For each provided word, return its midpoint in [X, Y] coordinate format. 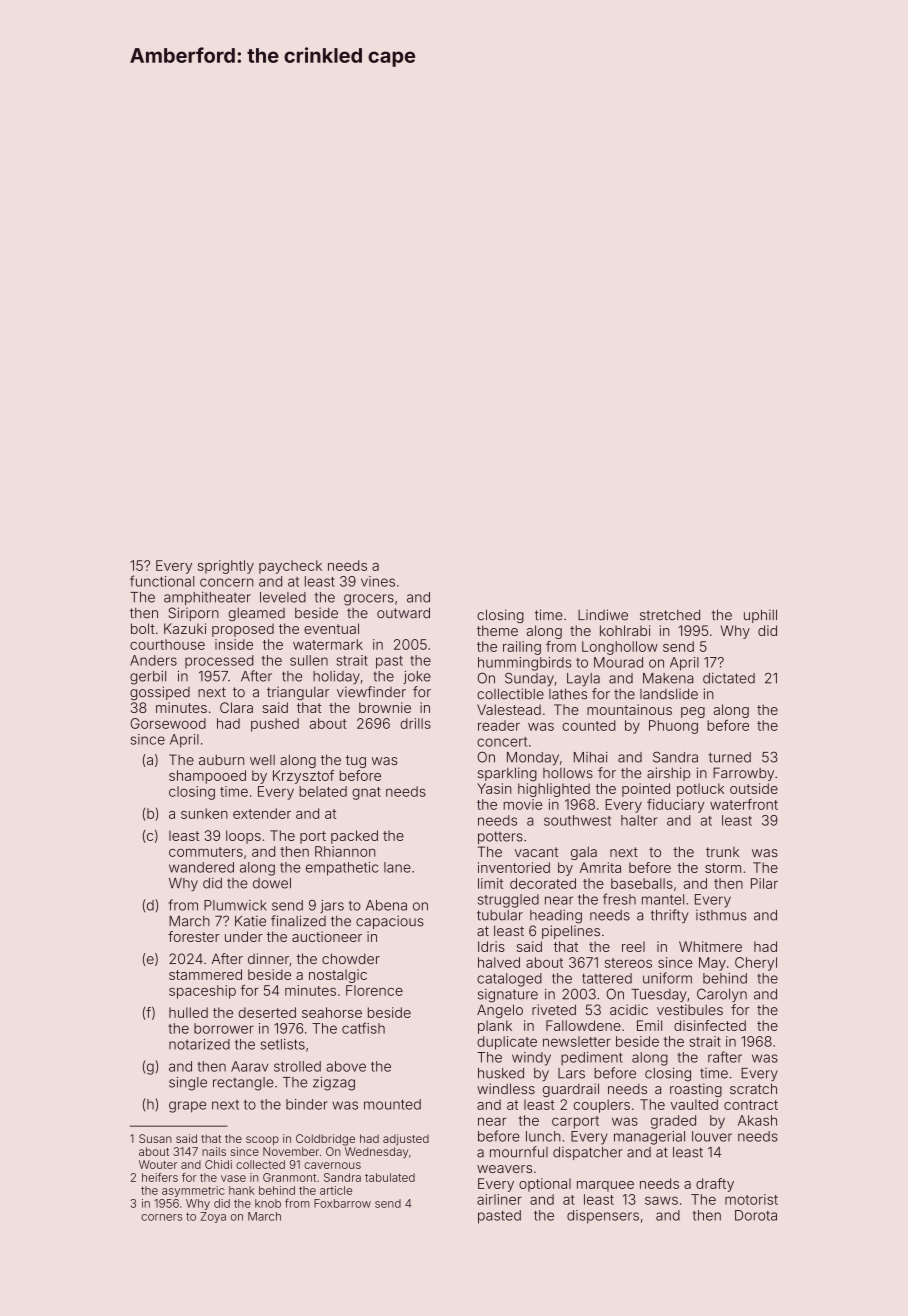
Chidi [218, 1164]
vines [378, 581]
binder [307, 1104]
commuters [206, 852]
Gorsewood [168, 723]
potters [500, 837]
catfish [363, 1028]
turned [730, 757]
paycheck [290, 567]
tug [356, 761]
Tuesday [659, 995]
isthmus [721, 915]
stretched [670, 615]
